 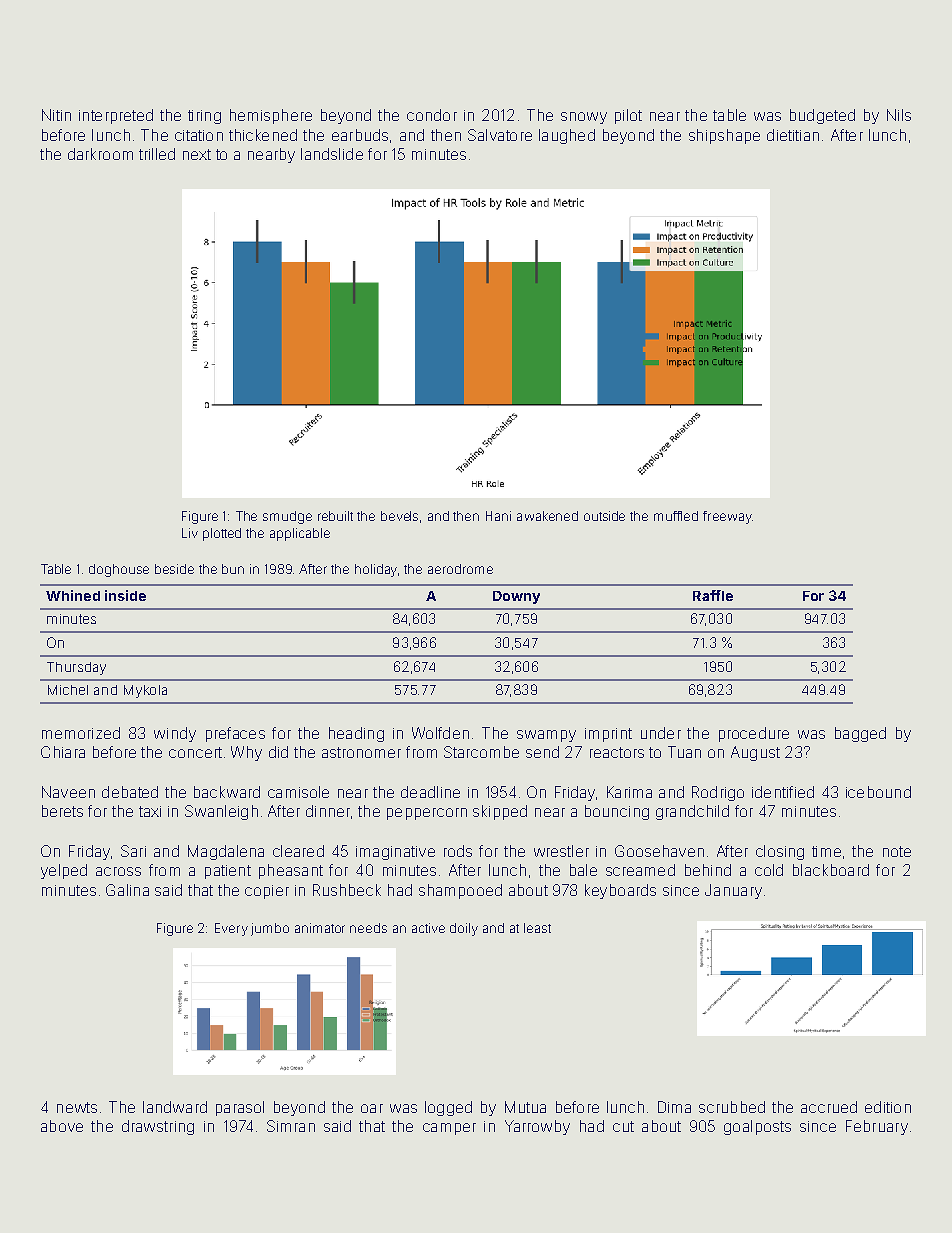 I want to click on drawstring, so click(x=158, y=1127).
